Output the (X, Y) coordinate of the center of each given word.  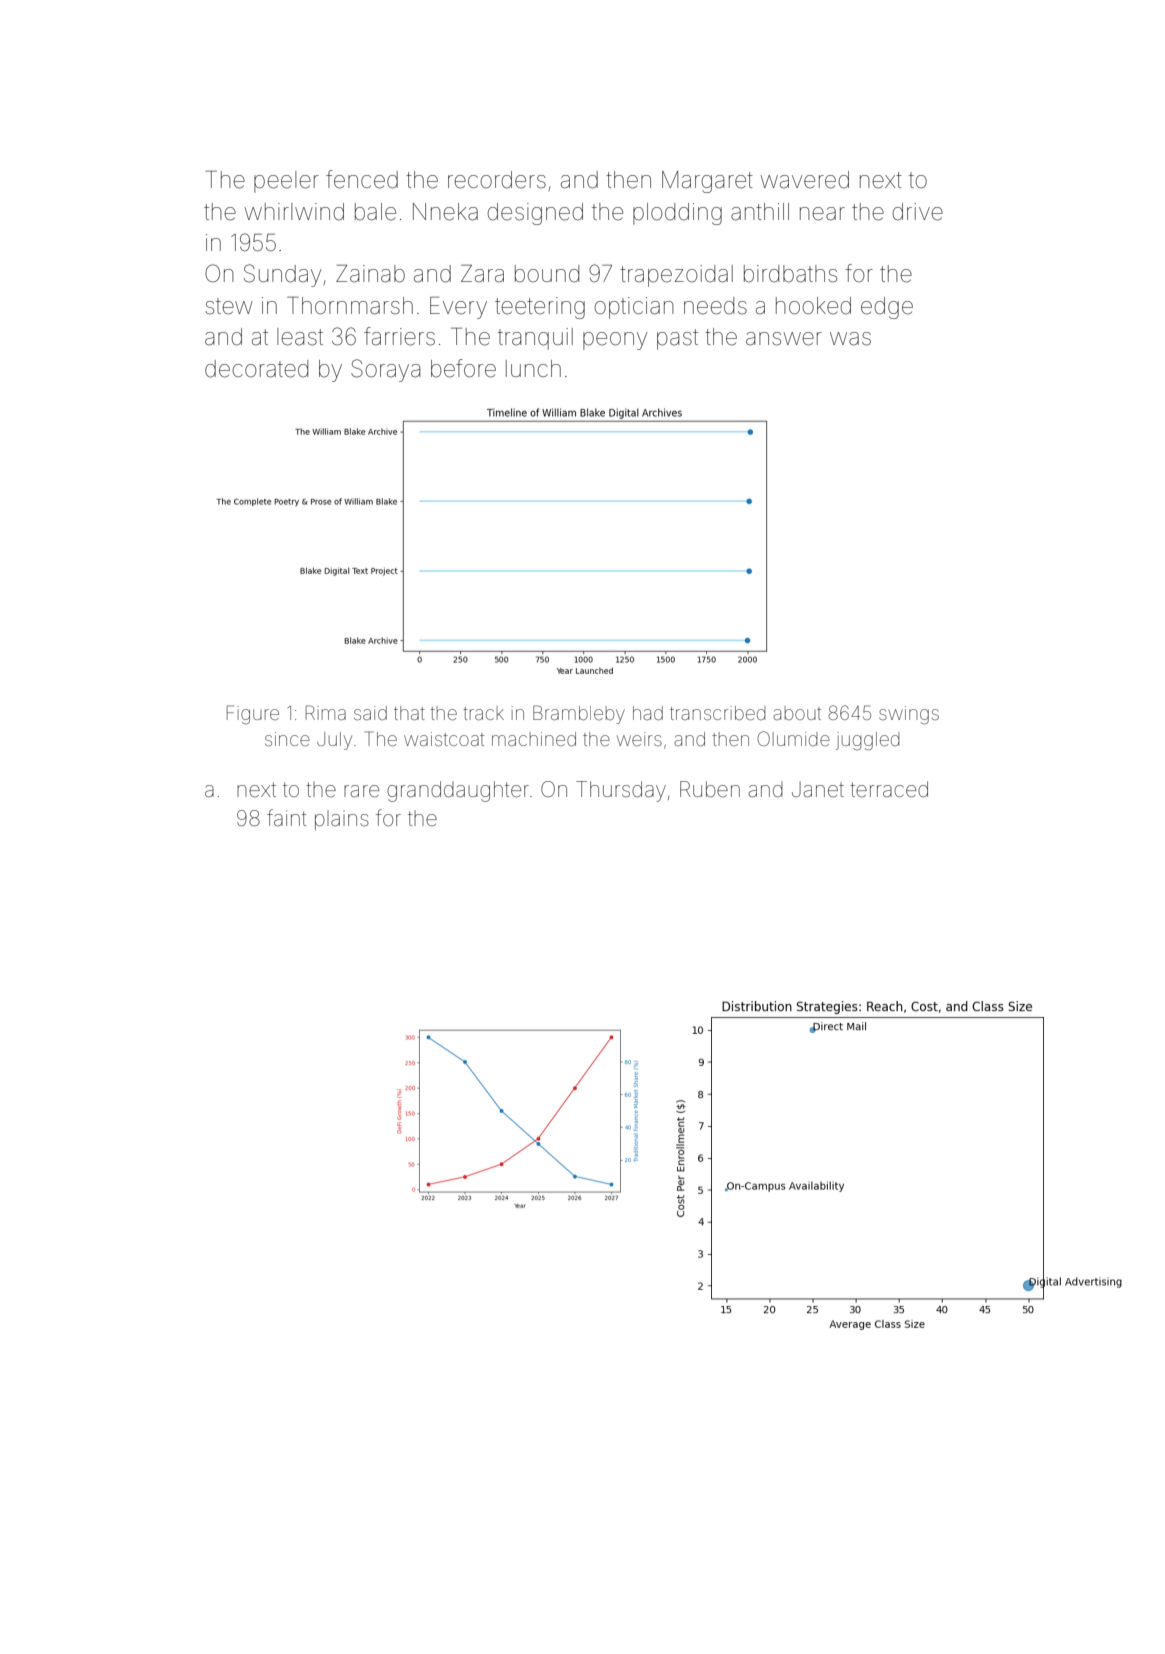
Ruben (710, 789)
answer (784, 339)
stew (229, 306)
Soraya (385, 370)
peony (615, 341)
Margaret (707, 182)
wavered (805, 180)
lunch (533, 368)
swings (909, 715)
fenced (362, 179)
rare (361, 791)
